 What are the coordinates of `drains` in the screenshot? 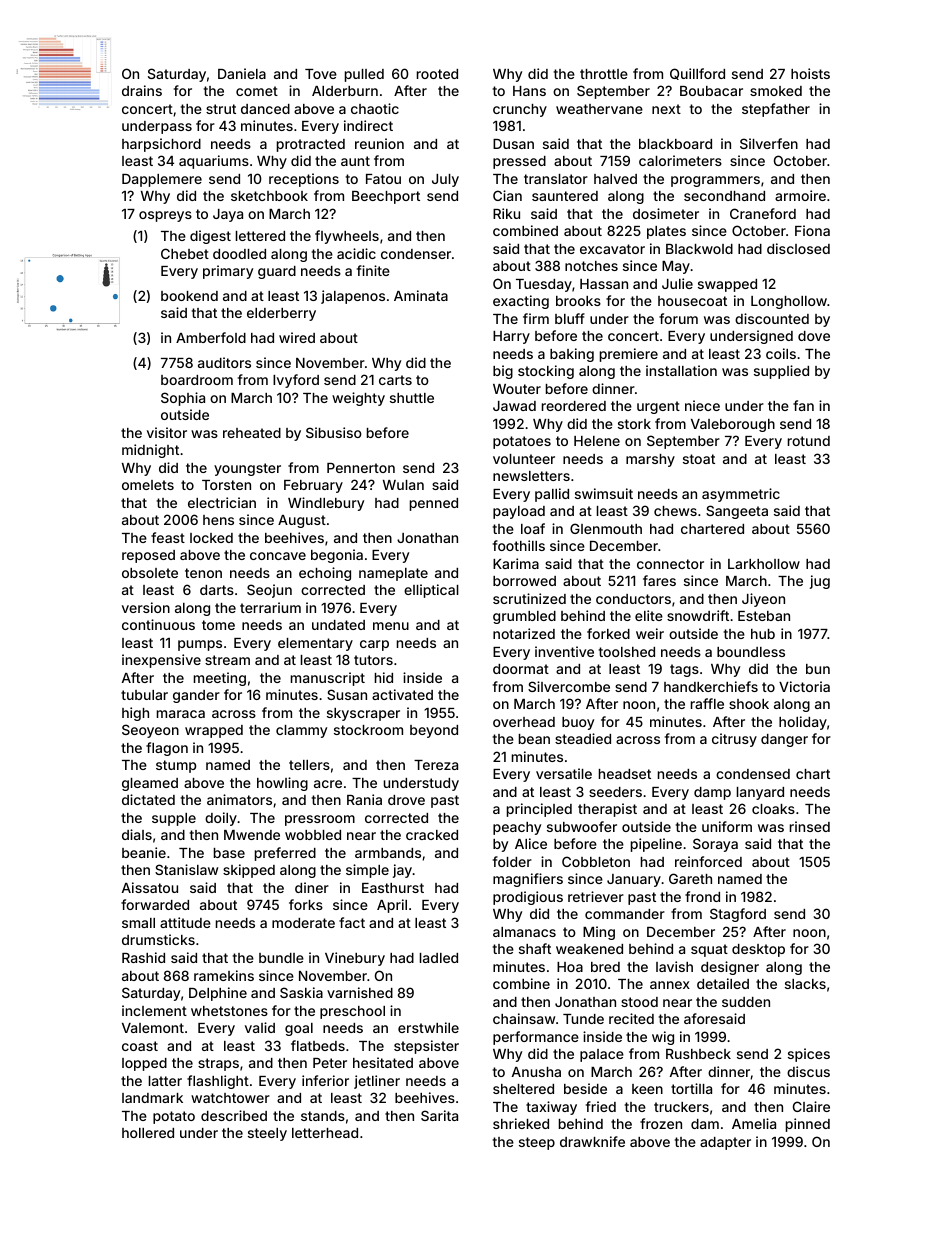 It's located at (142, 90).
